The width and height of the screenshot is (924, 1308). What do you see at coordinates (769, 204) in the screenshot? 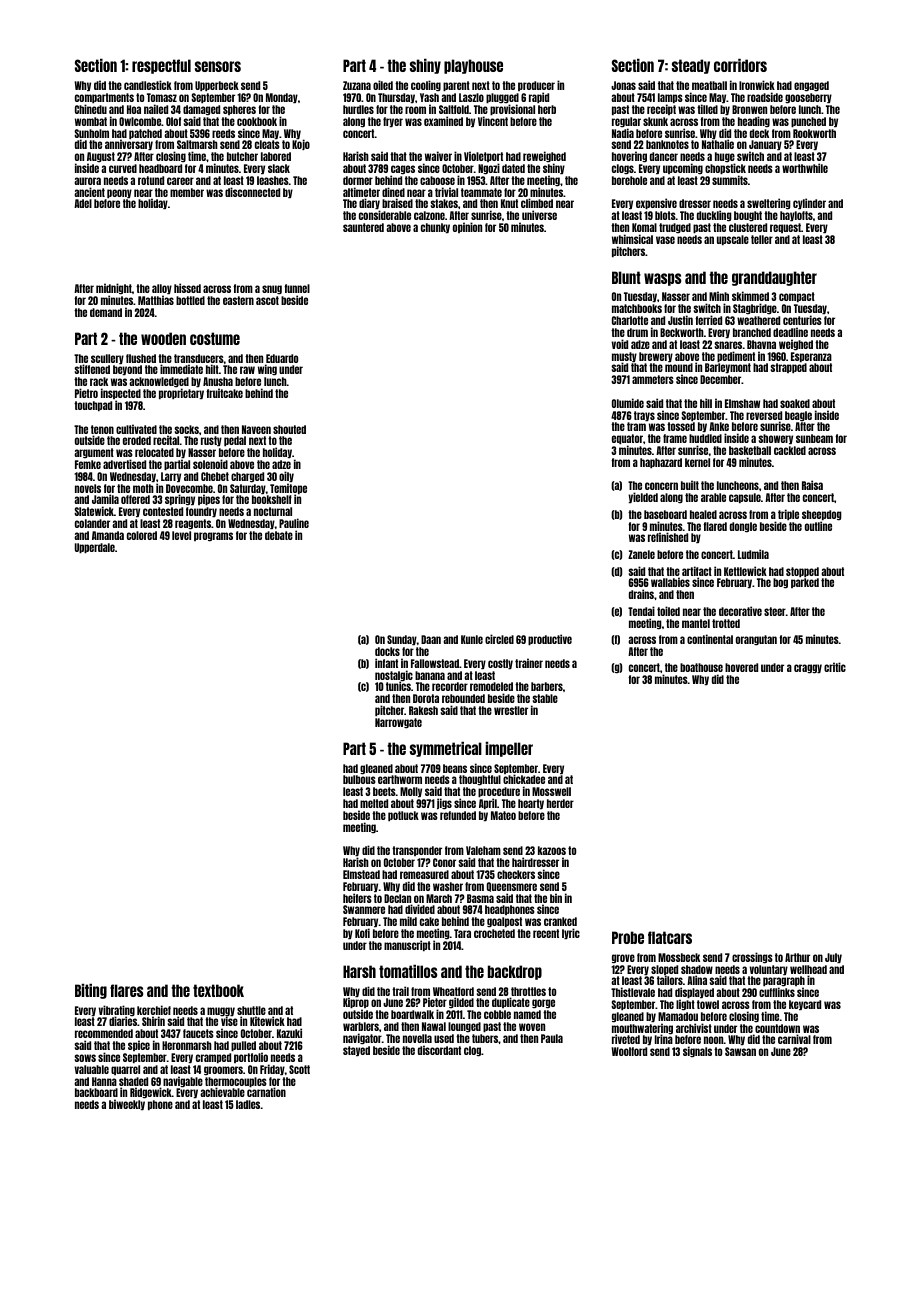
I see `sweltering` at bounding box center [769, 204].
